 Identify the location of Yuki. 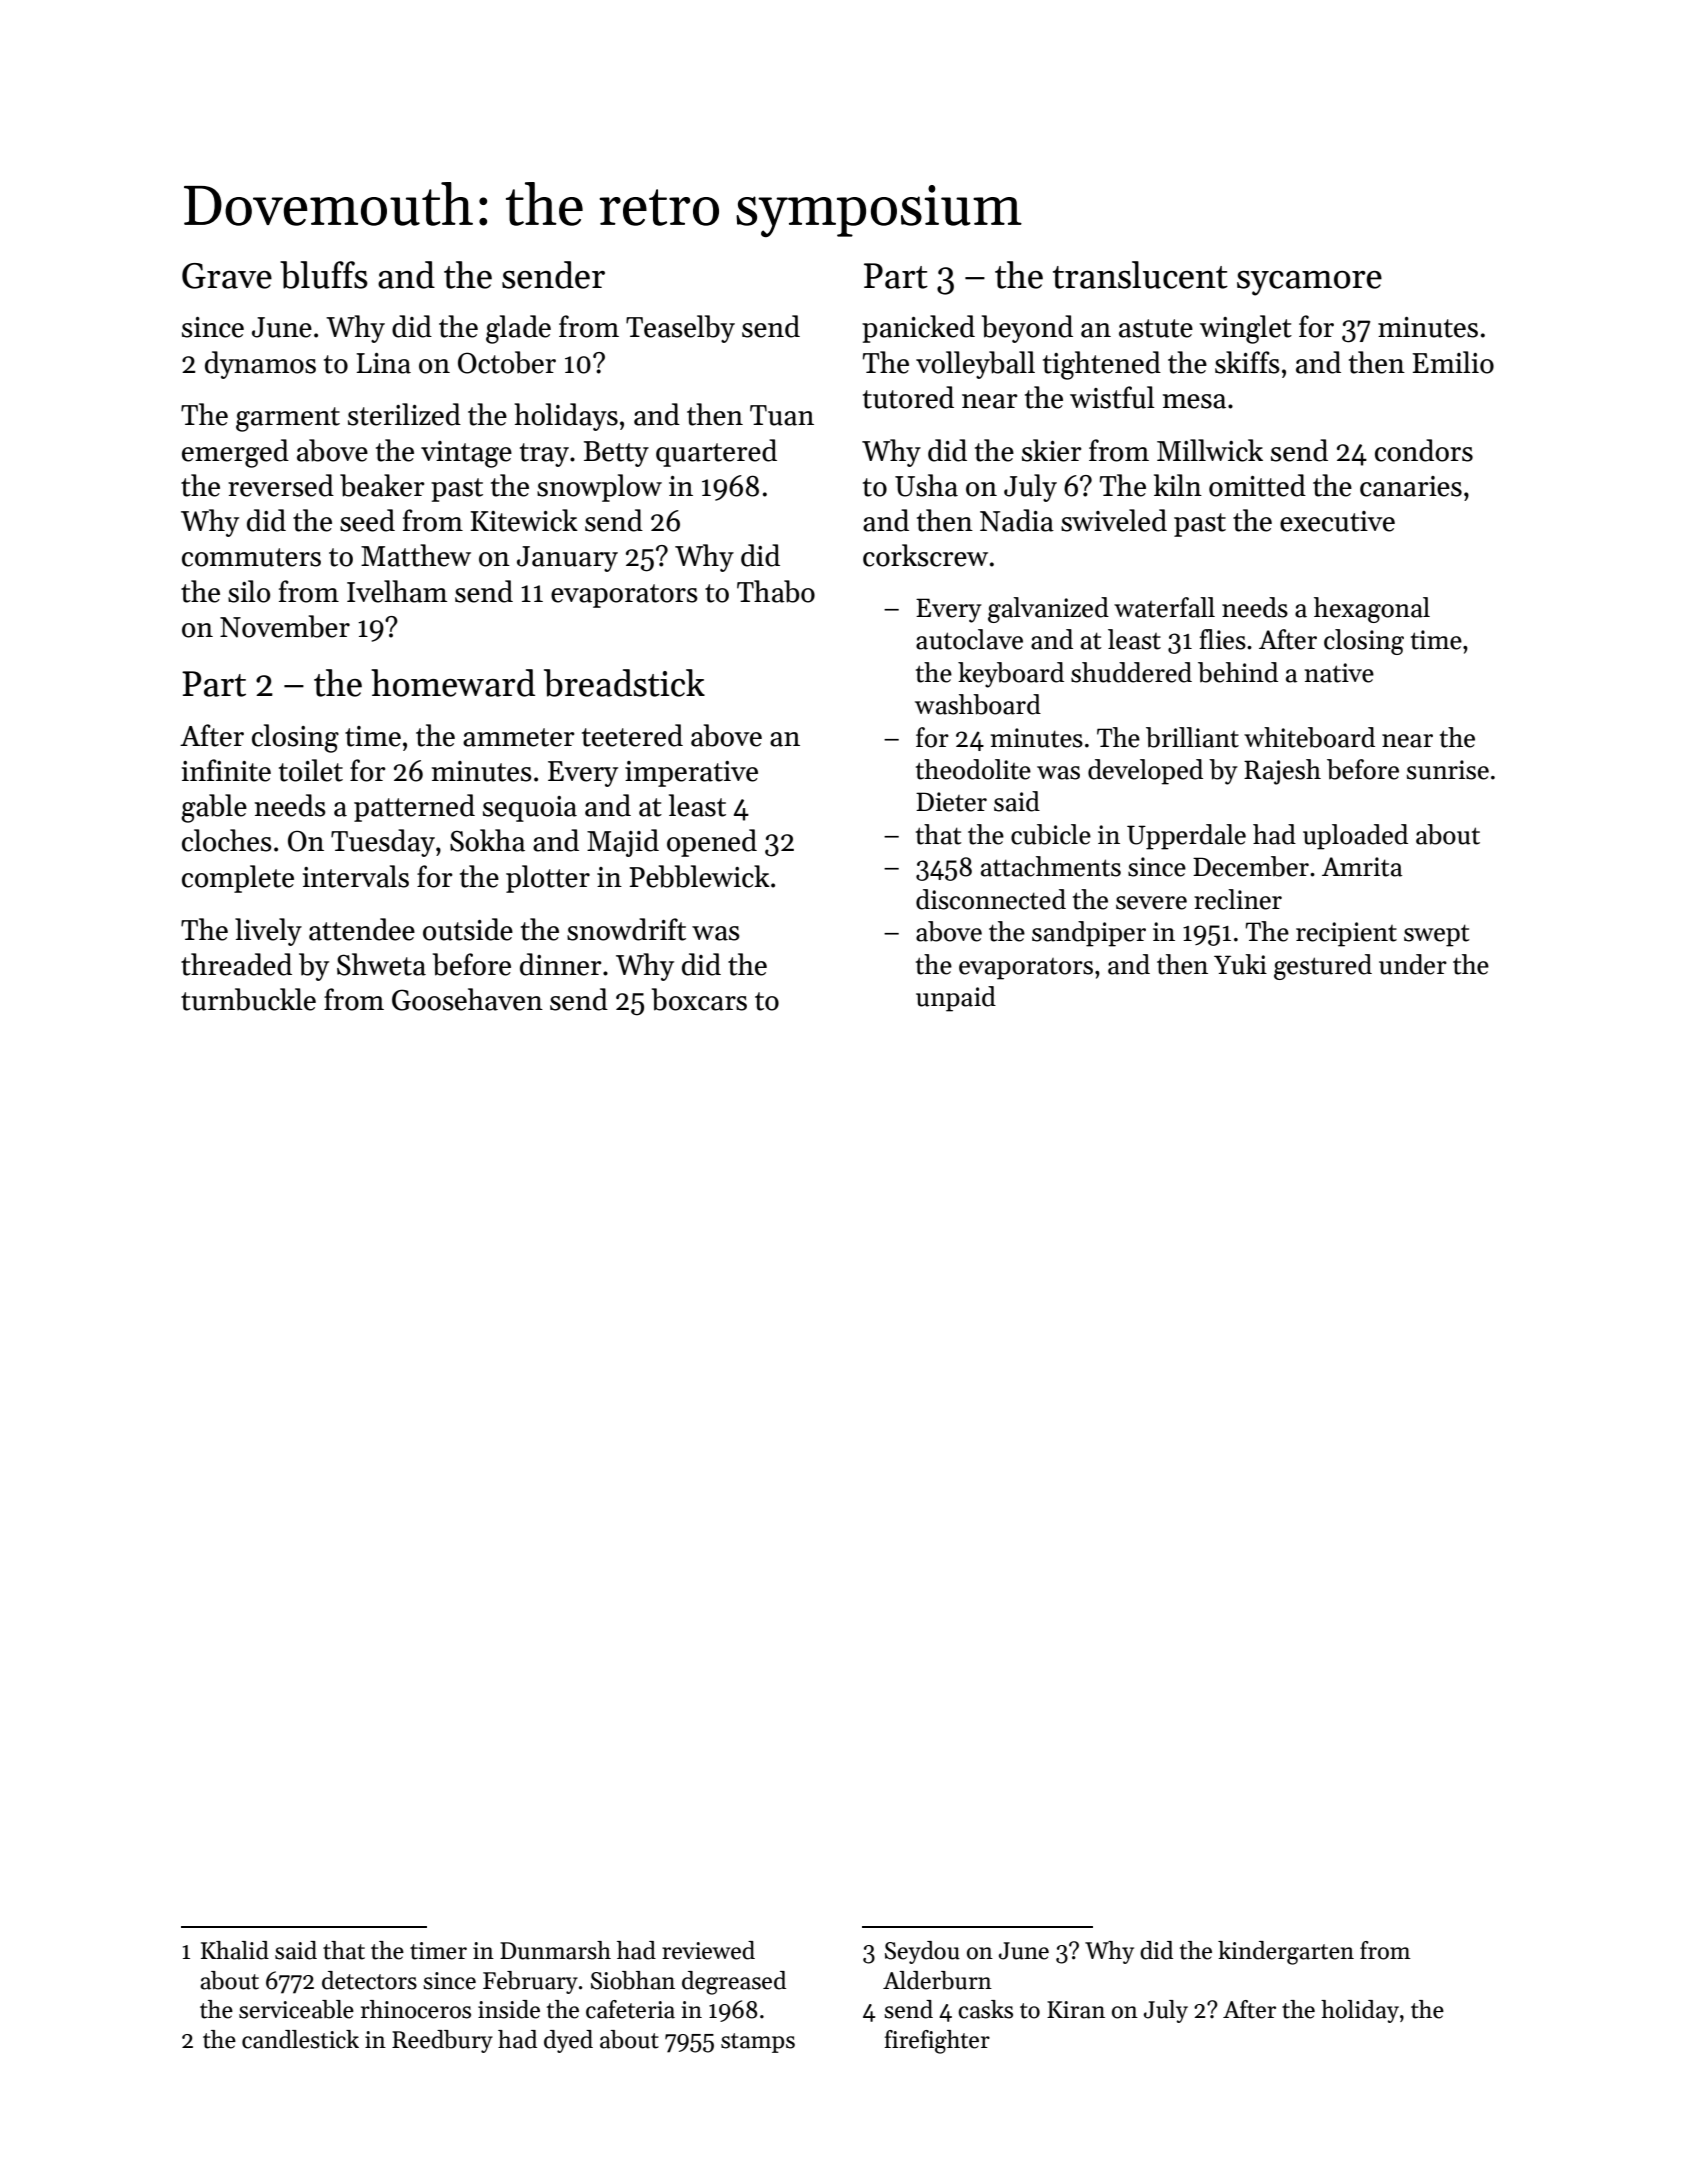
(1240, 964).
